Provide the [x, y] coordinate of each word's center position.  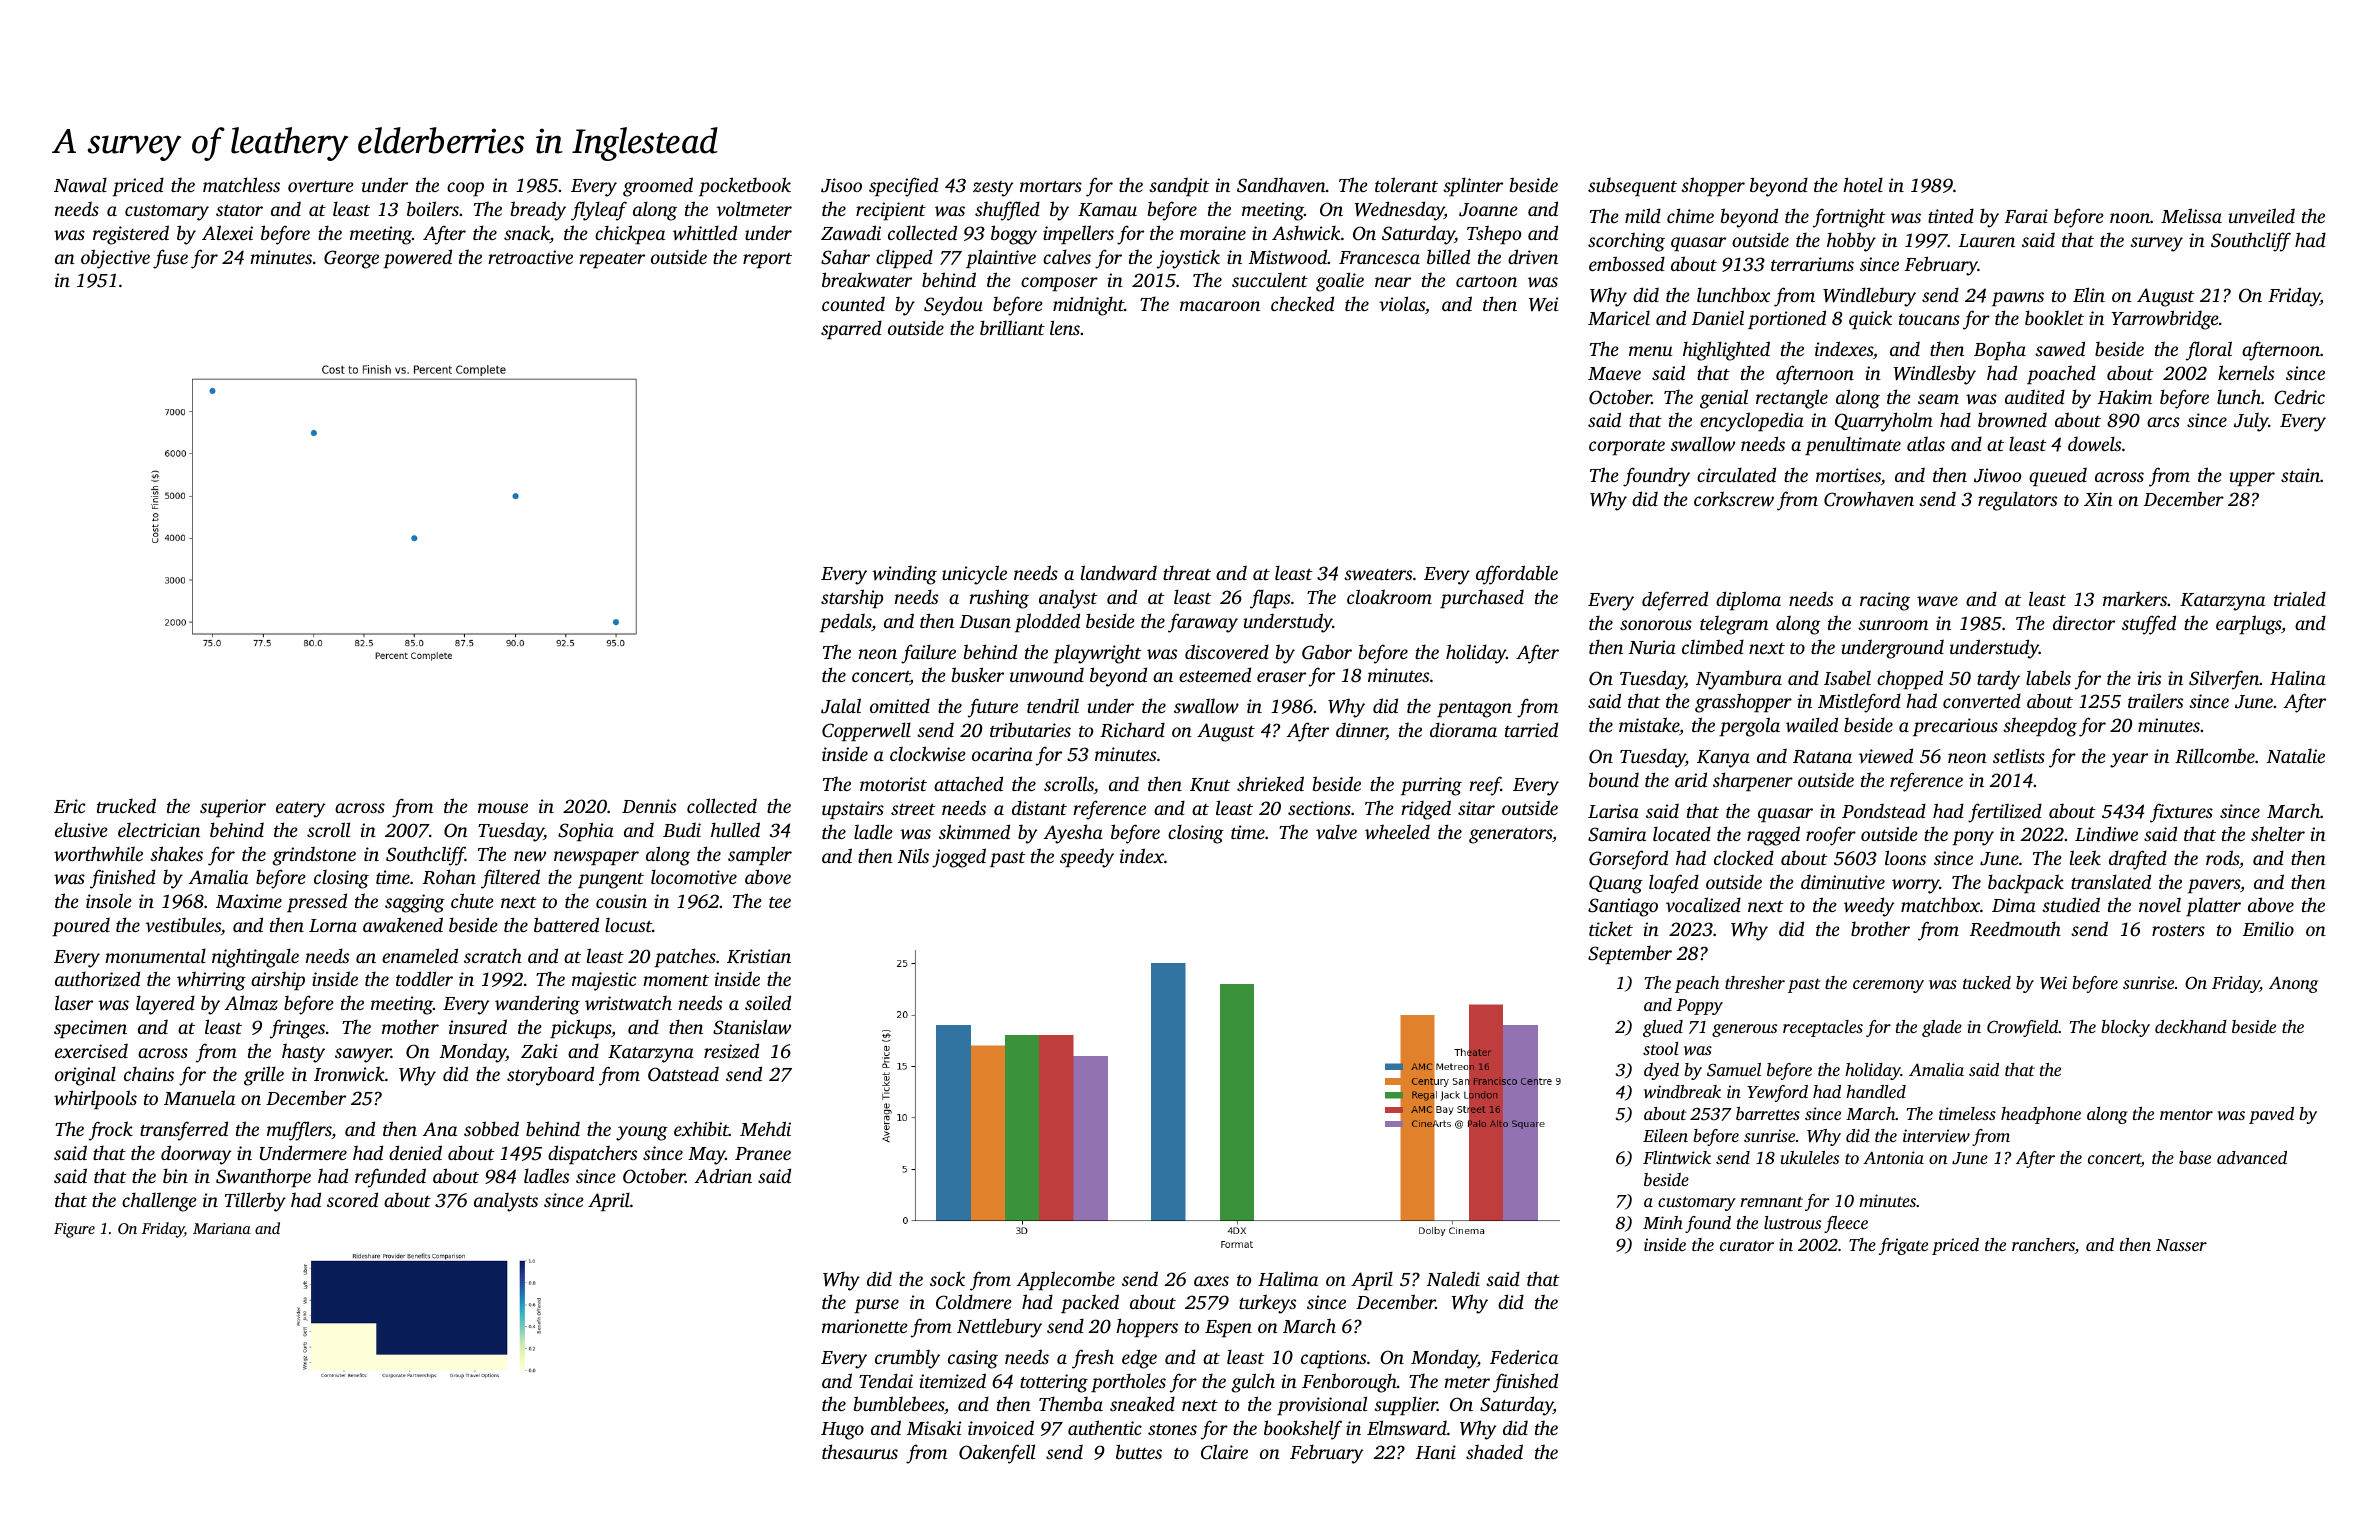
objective [115, 259]
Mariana [222, 1228]
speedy [1087, 858]
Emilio [2268, 928]
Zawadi [851, 232]
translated [2111, 881]
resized [731, 1050]
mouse [503, 808]
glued [1663, 1028]
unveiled [2261, 215]
